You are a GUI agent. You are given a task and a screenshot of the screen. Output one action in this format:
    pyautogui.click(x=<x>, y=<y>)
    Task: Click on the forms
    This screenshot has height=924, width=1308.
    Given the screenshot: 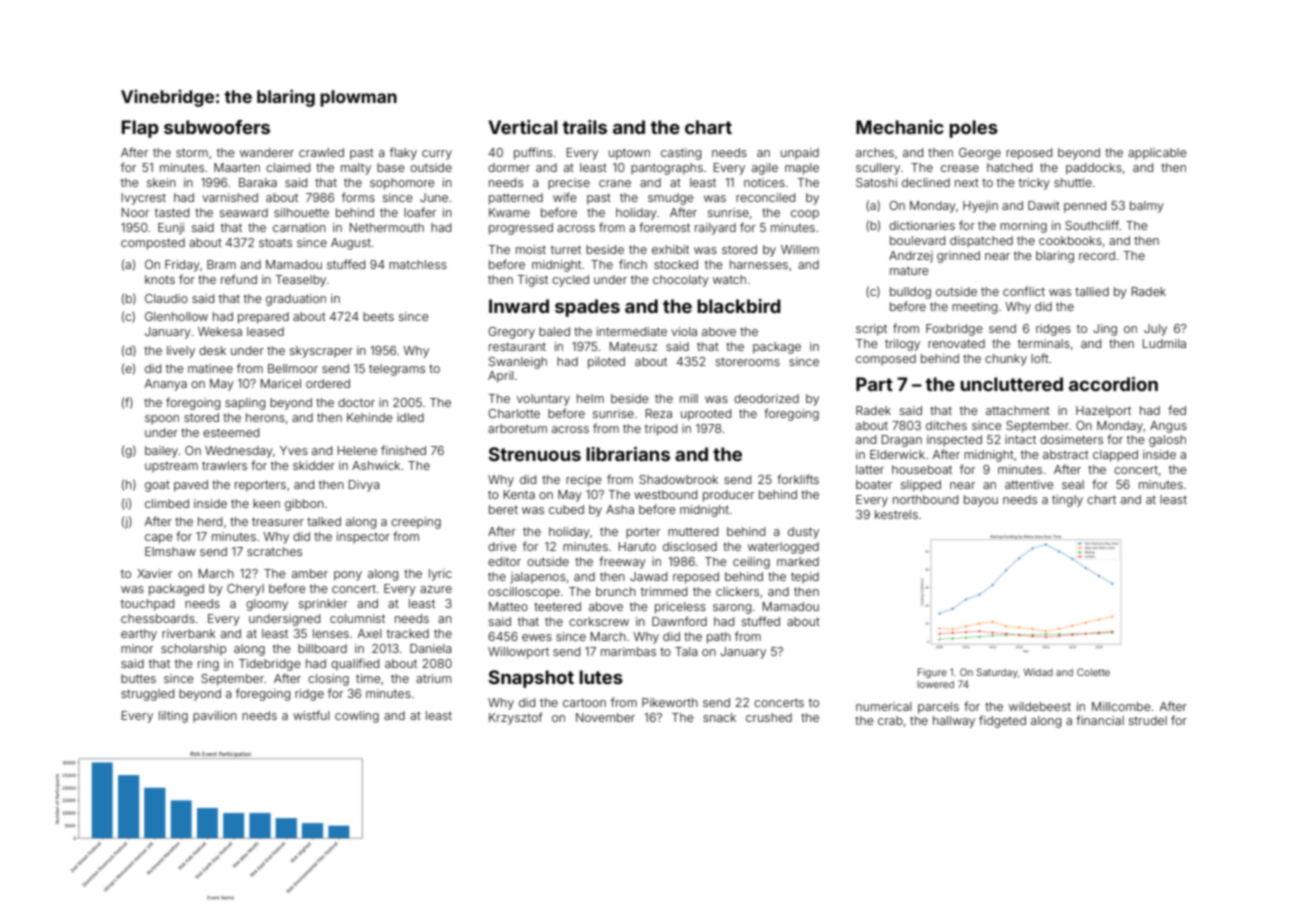 What is the action you would take?
    pyautogui.click(x=358, y=197)
